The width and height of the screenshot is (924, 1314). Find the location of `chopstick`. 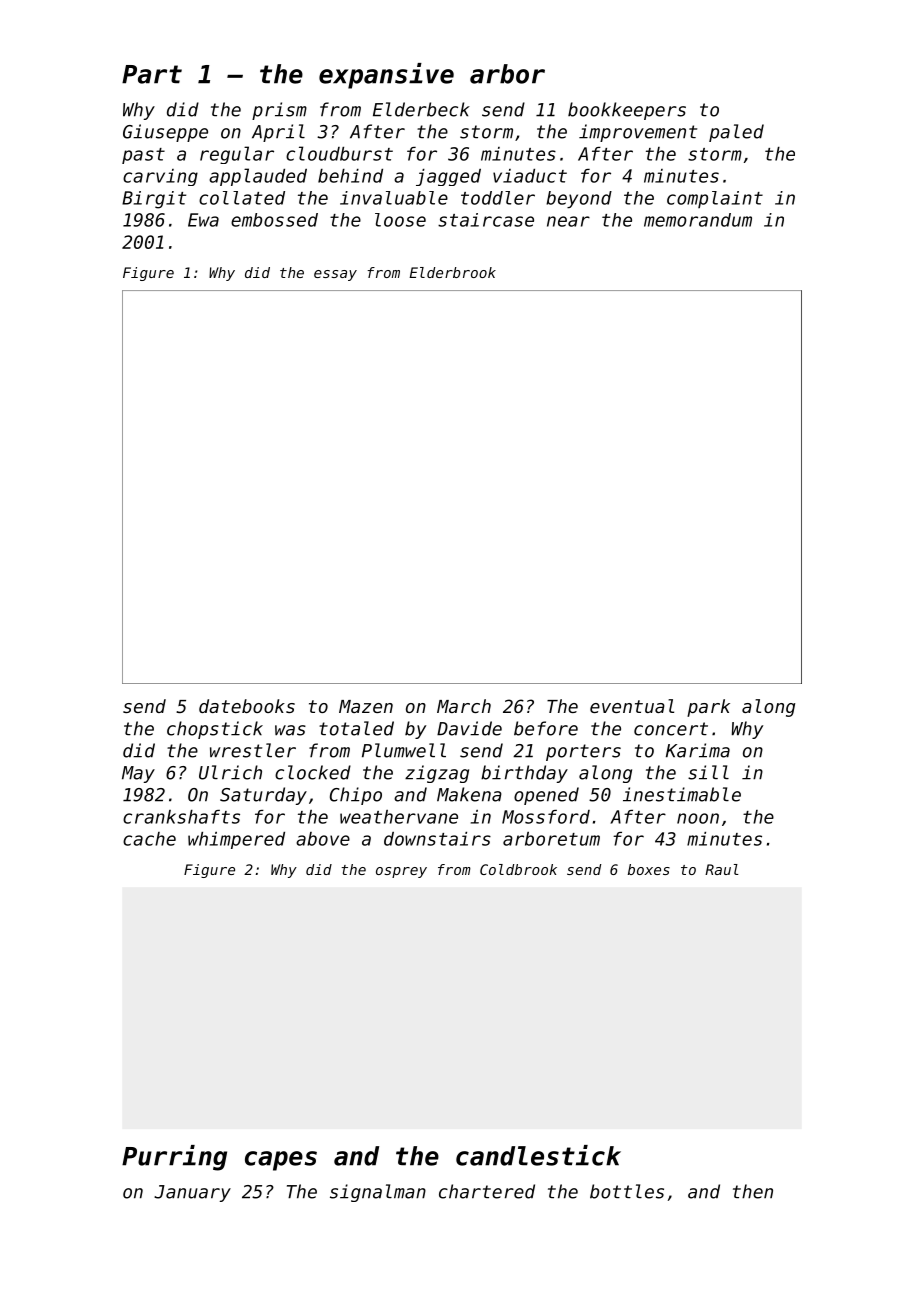

chopstick is located at coordinates (215, 730).
